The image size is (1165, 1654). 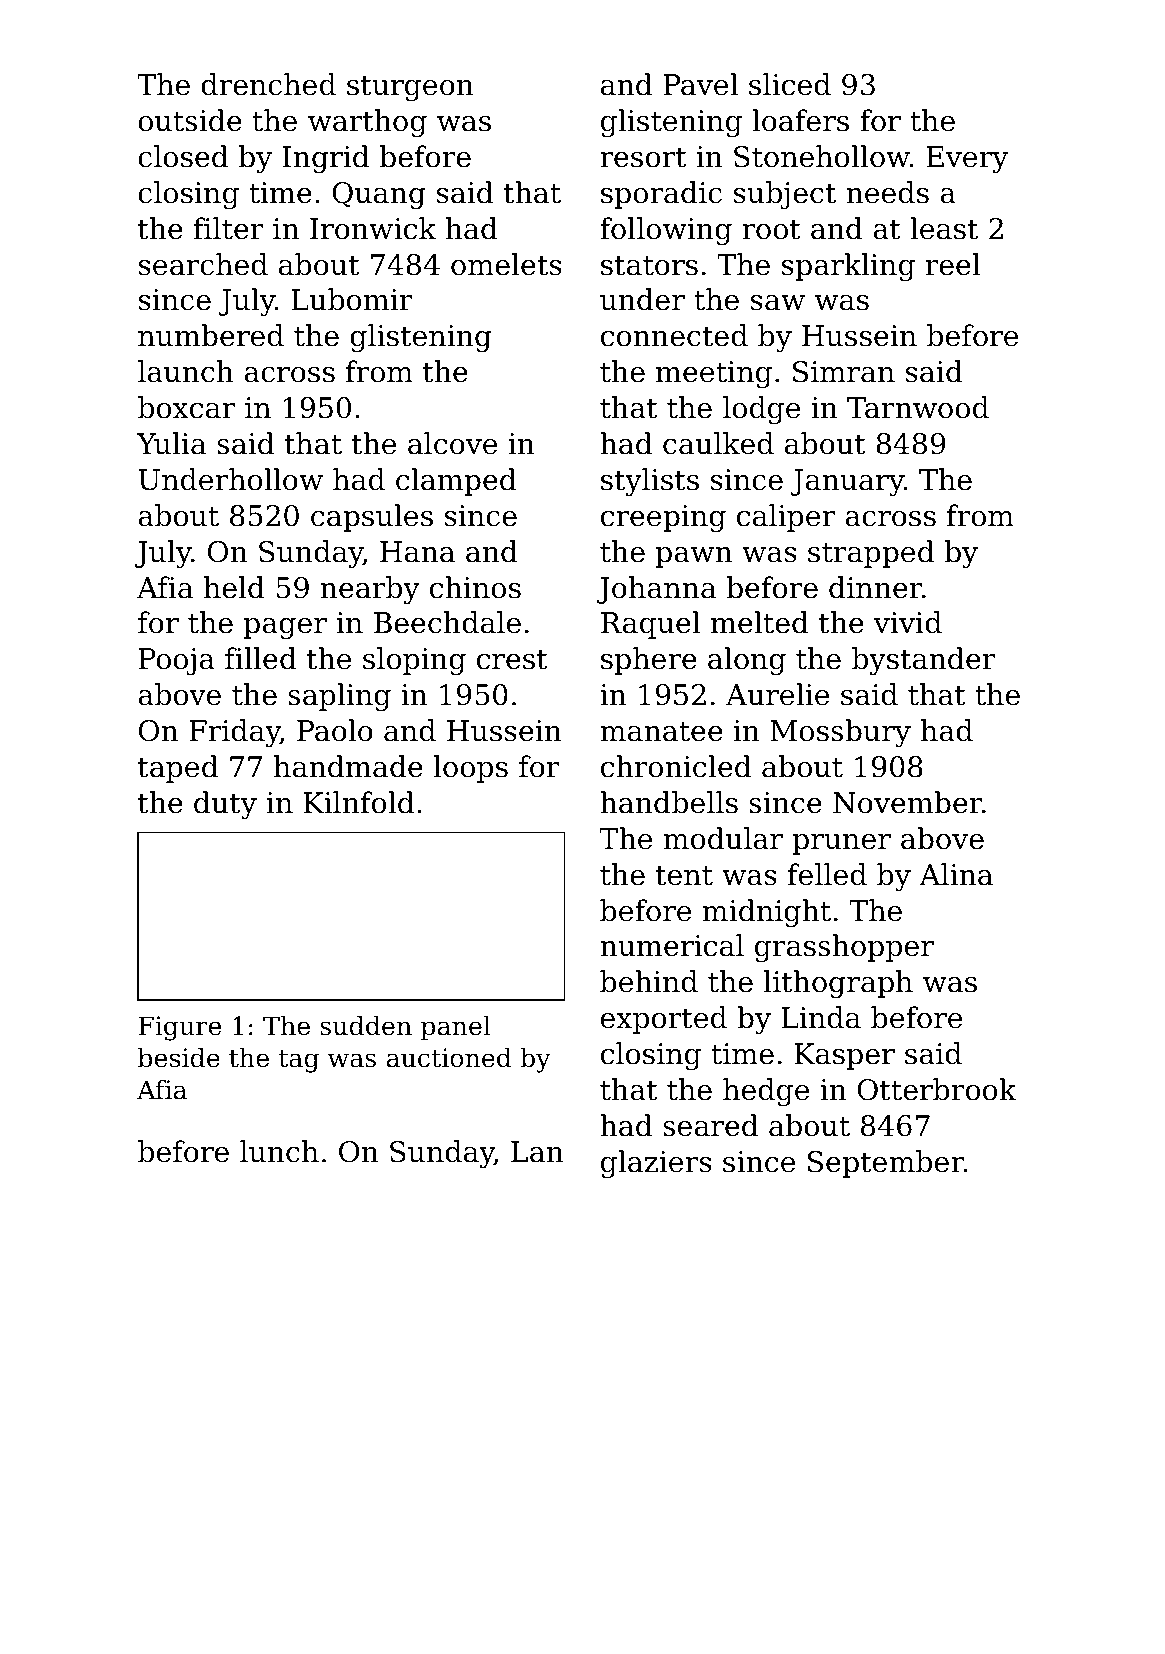 I want to click on taped, so click(x=178, y=769).
